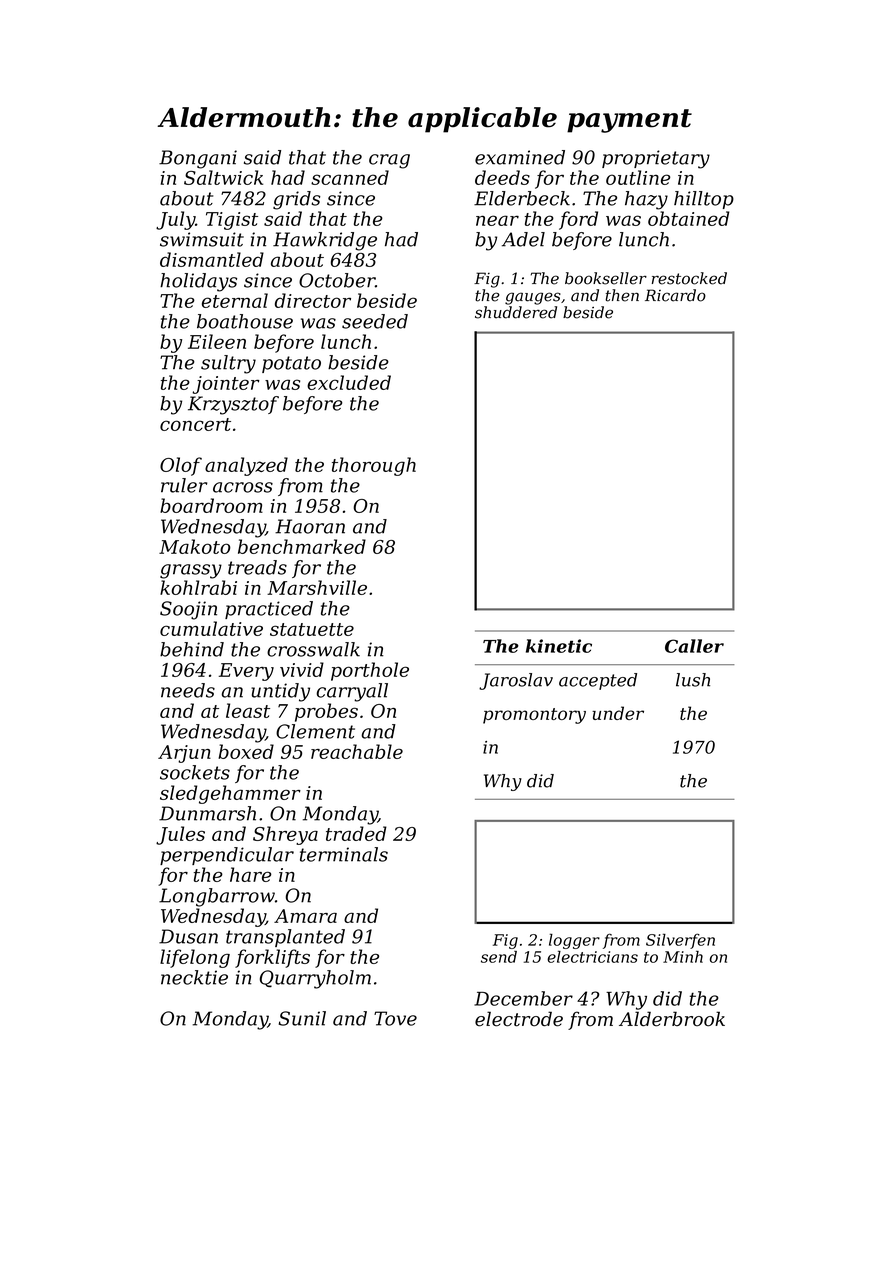  What do you see at coordinates (211, 628) in the screenshot?
I see `cumulative` at bounding box center [211, 628].
